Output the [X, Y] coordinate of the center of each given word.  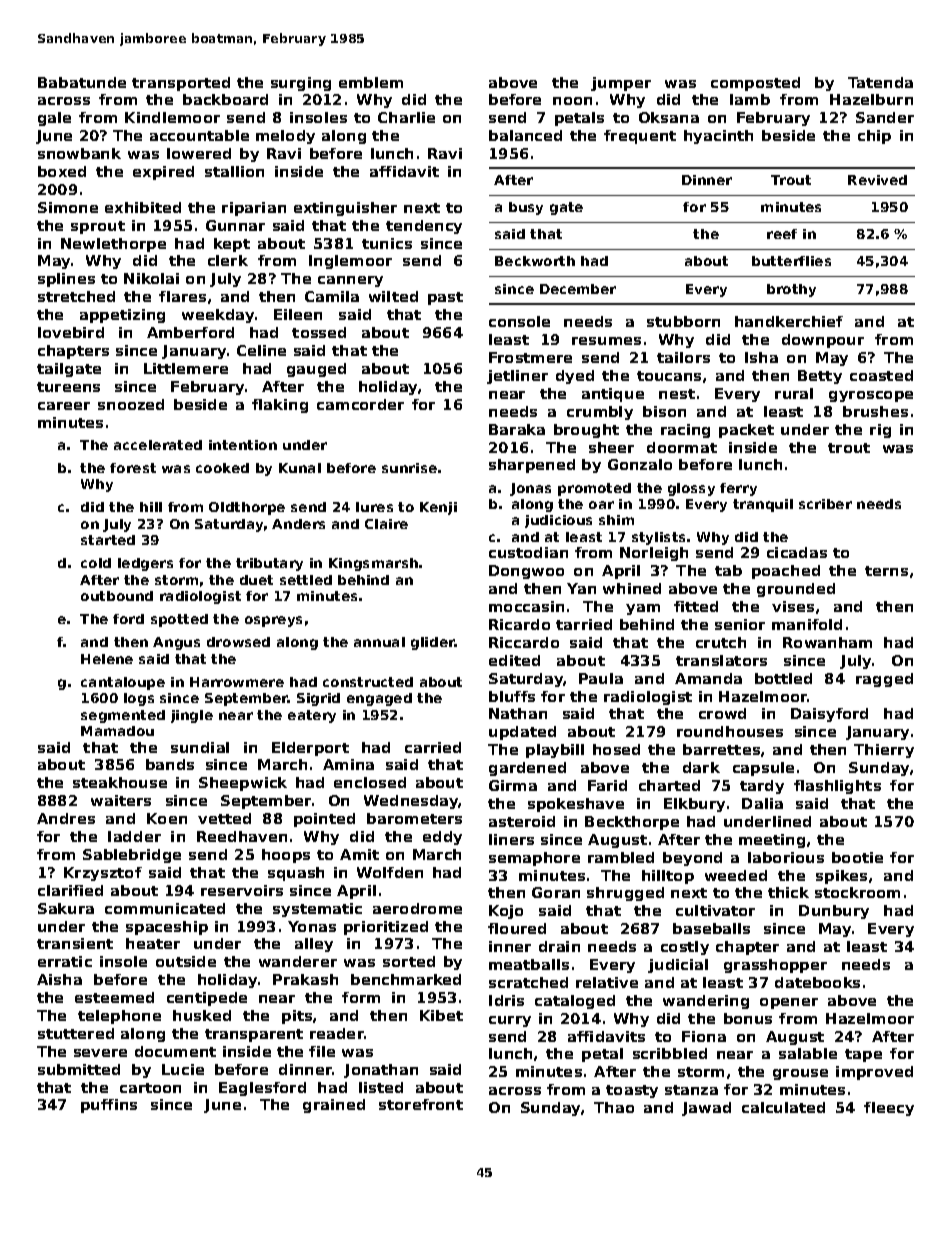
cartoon [150, 1088]
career [64, 406]
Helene [107, 659]
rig [880, 431]
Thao [614, 1107]
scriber [825, 504]
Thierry [884, 751]
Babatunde [82, 82]
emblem [371, 82]
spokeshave [576, 805]
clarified [70, 890]
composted [755, 84]
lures [374, 507]
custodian [528, 552]
